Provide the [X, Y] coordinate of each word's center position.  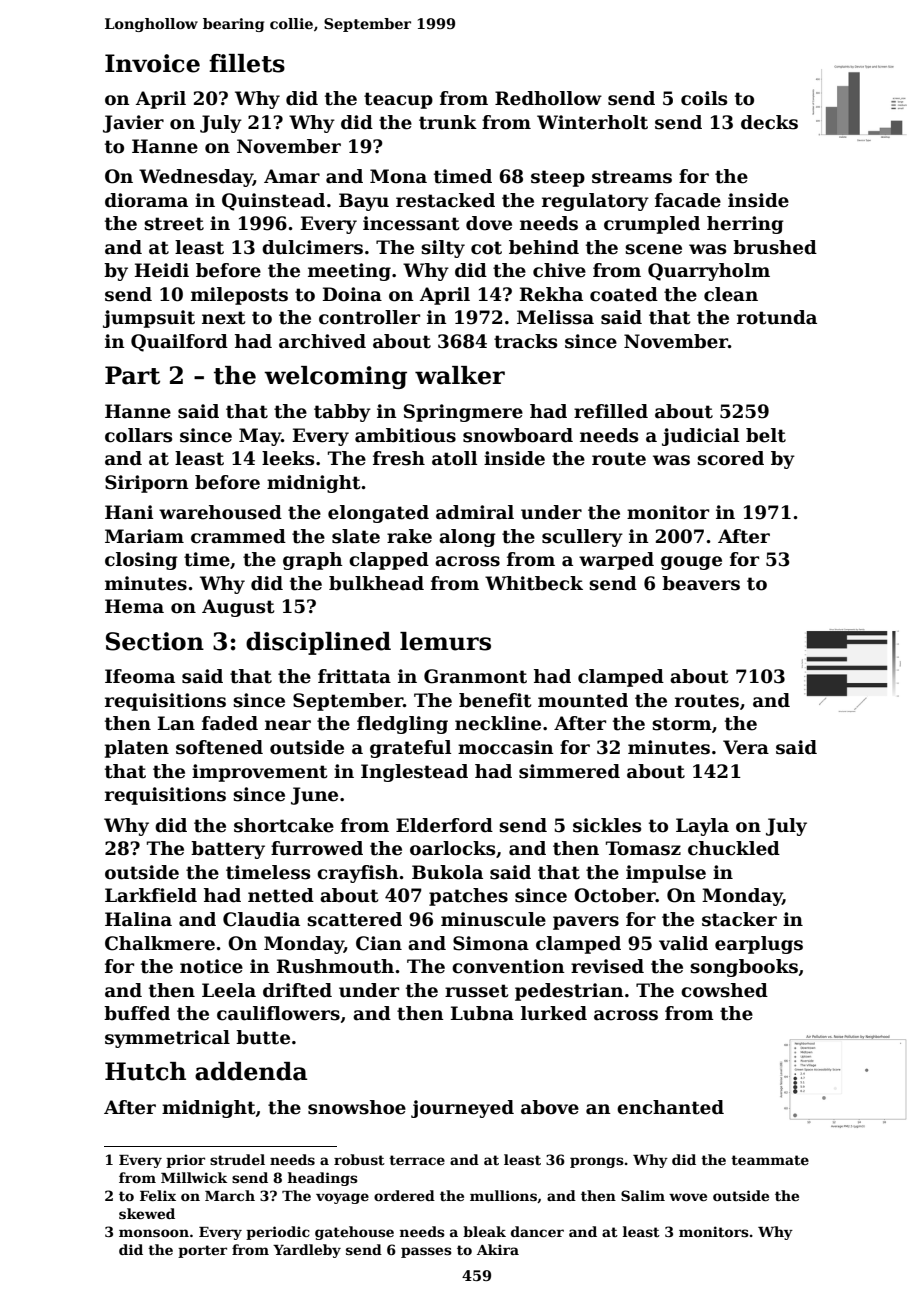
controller [369, 317]
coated [624, 294]
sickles [607, 825]
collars [138, 435]
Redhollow [548, 98]
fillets [247, 63]
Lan [176, 723]
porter [202, 1251]
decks [769, 122]
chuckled [734, 848]
